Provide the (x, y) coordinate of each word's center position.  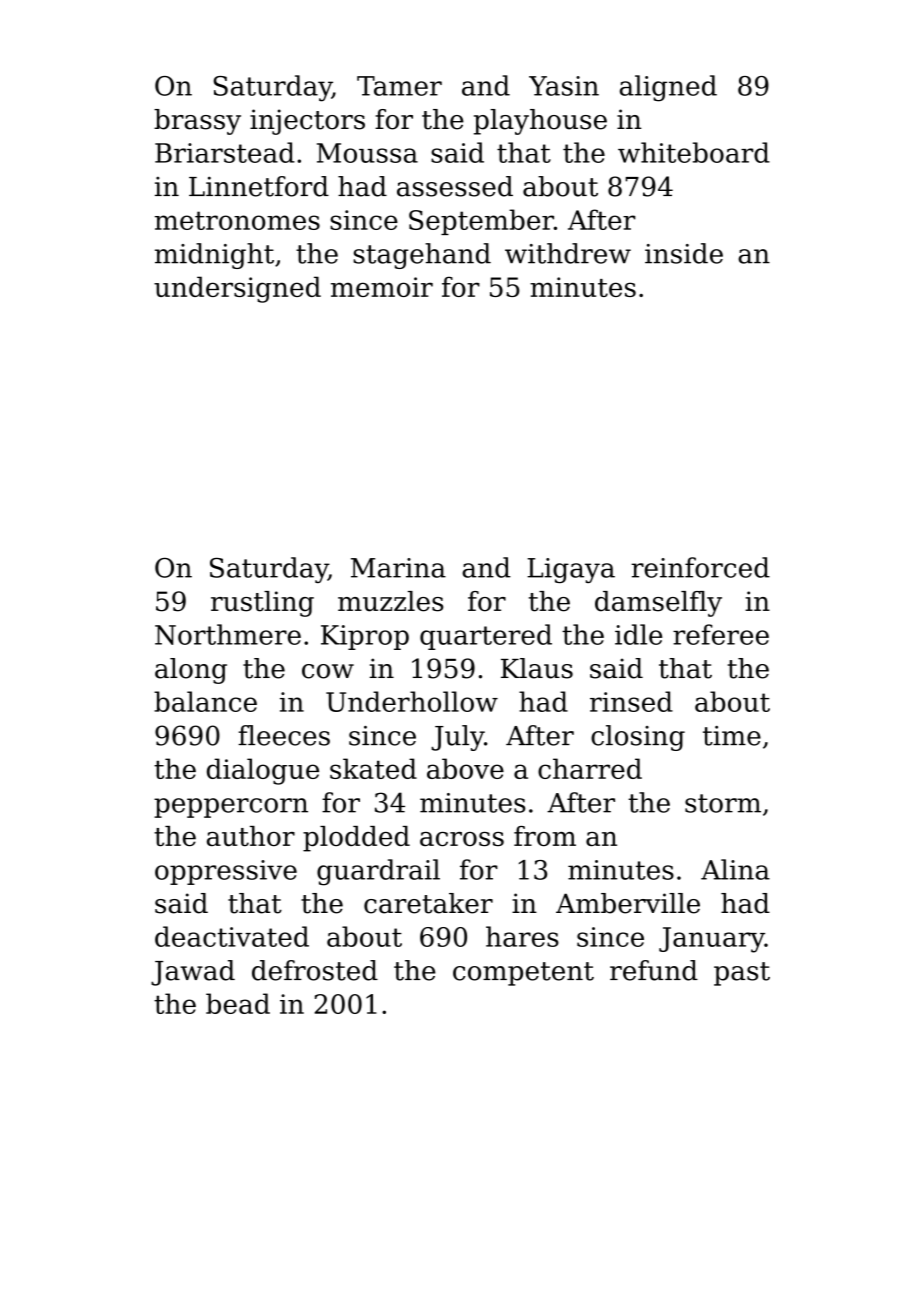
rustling (262, 604)
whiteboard (694, 152)
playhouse (540, 122)
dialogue (263, 771)
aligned (668, 88)
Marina (398, 568)
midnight (214, 256)
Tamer (399, 86)
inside (684, 253)
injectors (307, 122)
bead (238, 1003)
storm (723, 803)
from (545, 836)
